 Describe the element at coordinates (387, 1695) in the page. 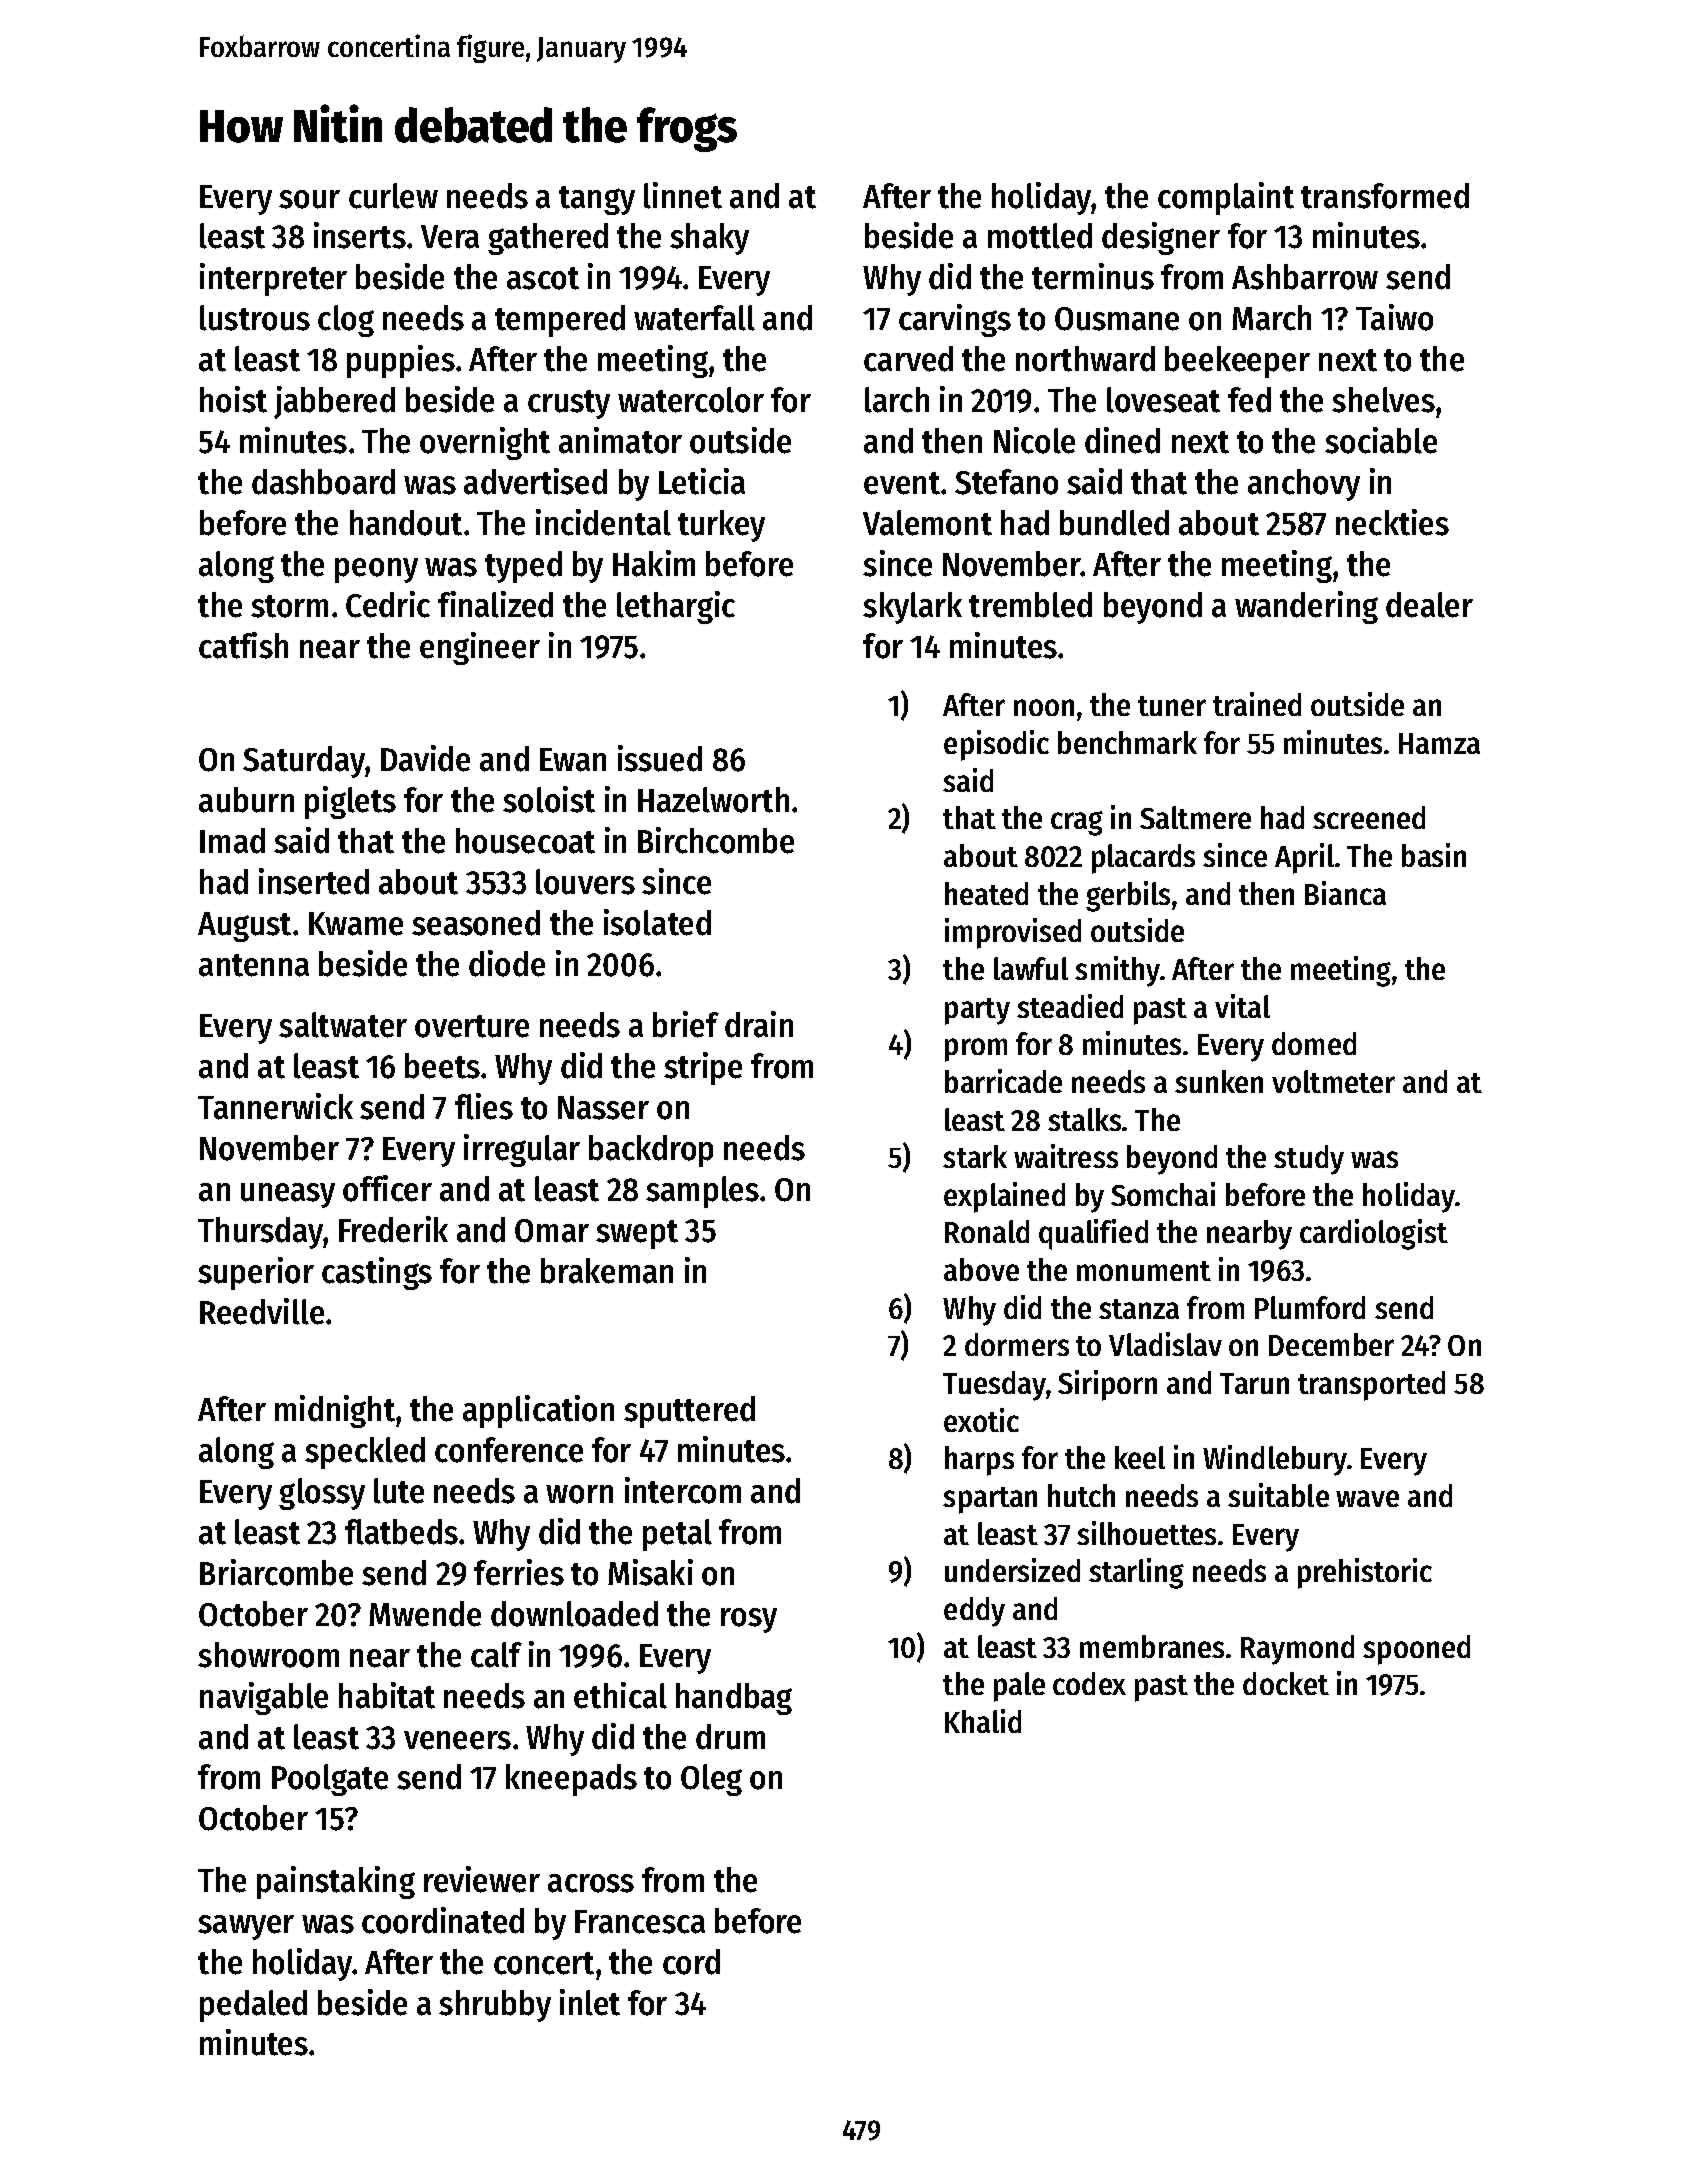

I see `habitat` at that location.
